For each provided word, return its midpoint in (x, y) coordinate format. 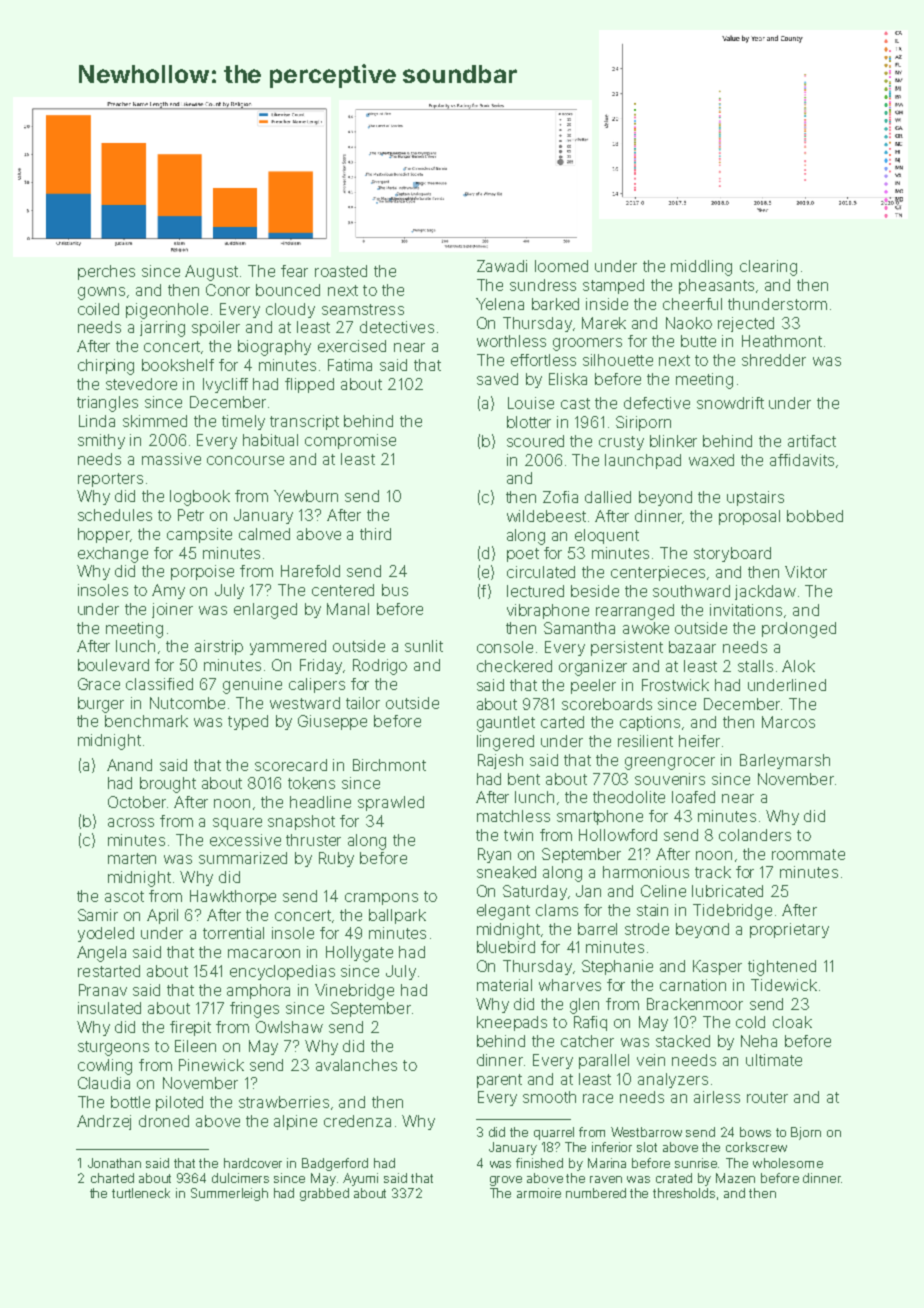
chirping (106, 367)
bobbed (815, 516)
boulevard (113, 665)
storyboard (732, 554)
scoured (535, 441)
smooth (549, 1097)
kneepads (512, 1023)
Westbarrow (646, 1132)
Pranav (103, 990)
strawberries (284, 1102)
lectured (535, 591)
